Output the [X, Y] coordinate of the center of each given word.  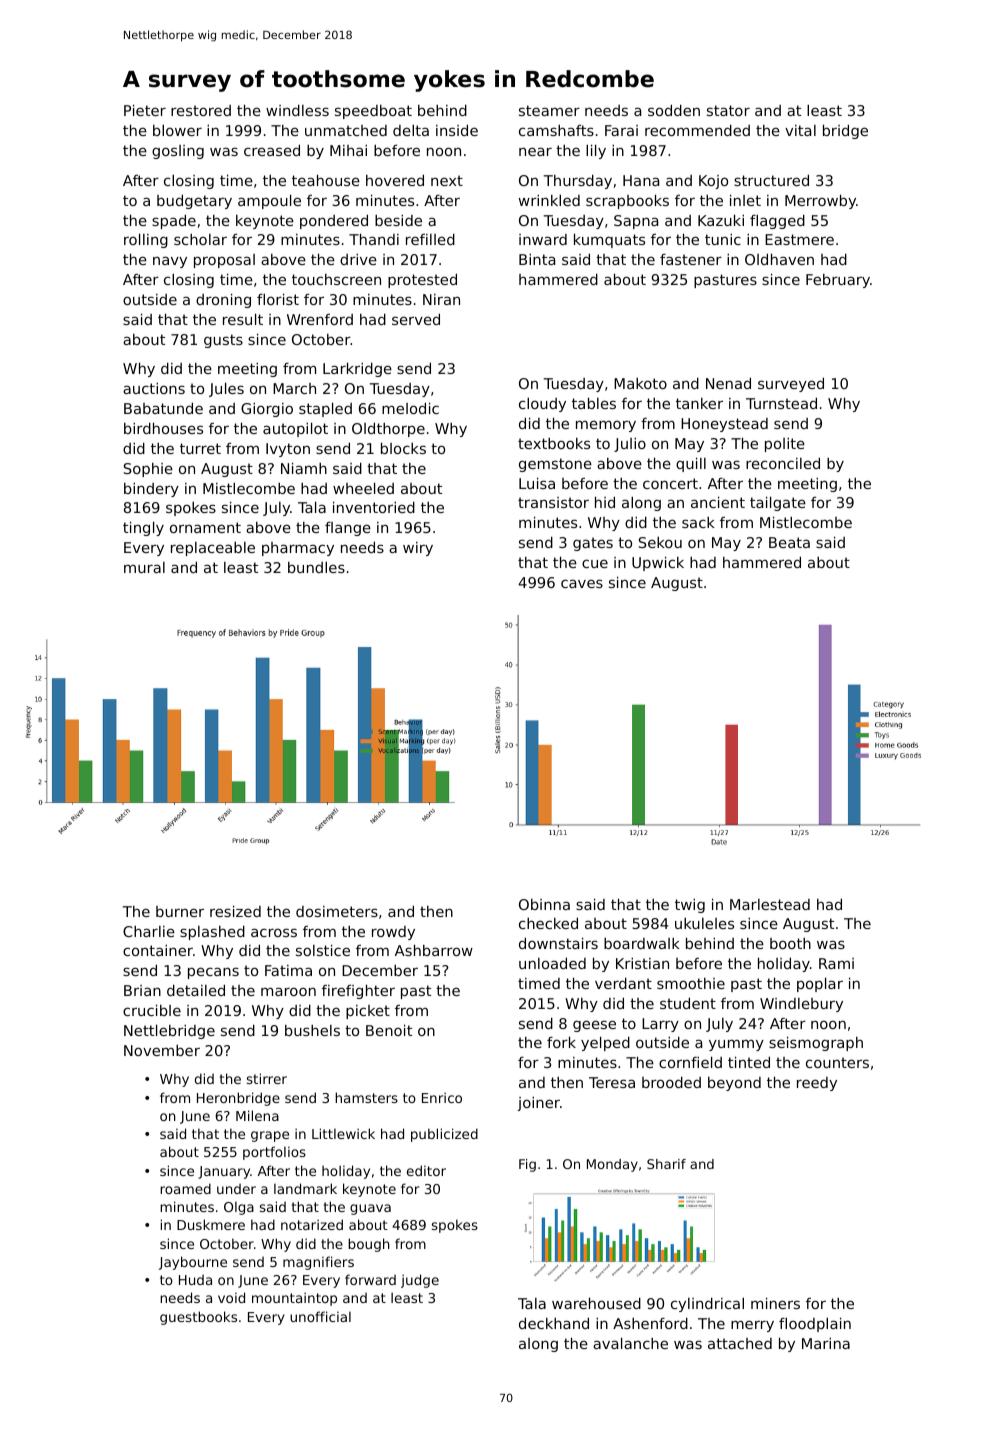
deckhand [554, 1323]
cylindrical [707, 1304]
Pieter [145, 110]
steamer [549, 110]
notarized [312, 1224]
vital [800, 130]
